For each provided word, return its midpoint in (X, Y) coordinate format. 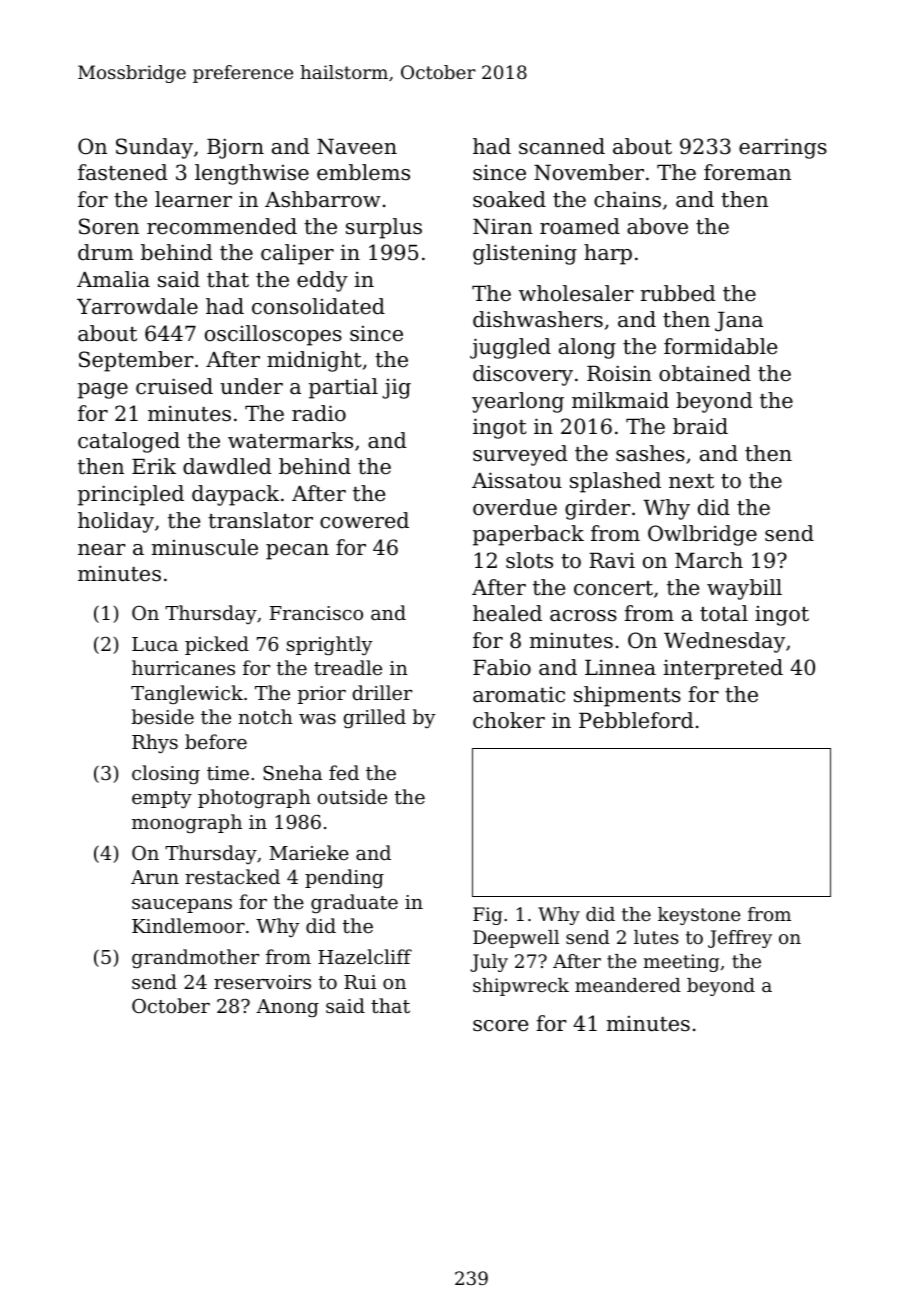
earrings (783, 148)
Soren (109, 226)
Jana (739, 322)
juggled (510, 348)
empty (162, 799)
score (500, 1026)
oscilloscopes (273, 335)
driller (382, 692)
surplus (384, 228)
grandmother (195, 958)
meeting (681, 963)
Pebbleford (636, 720)
